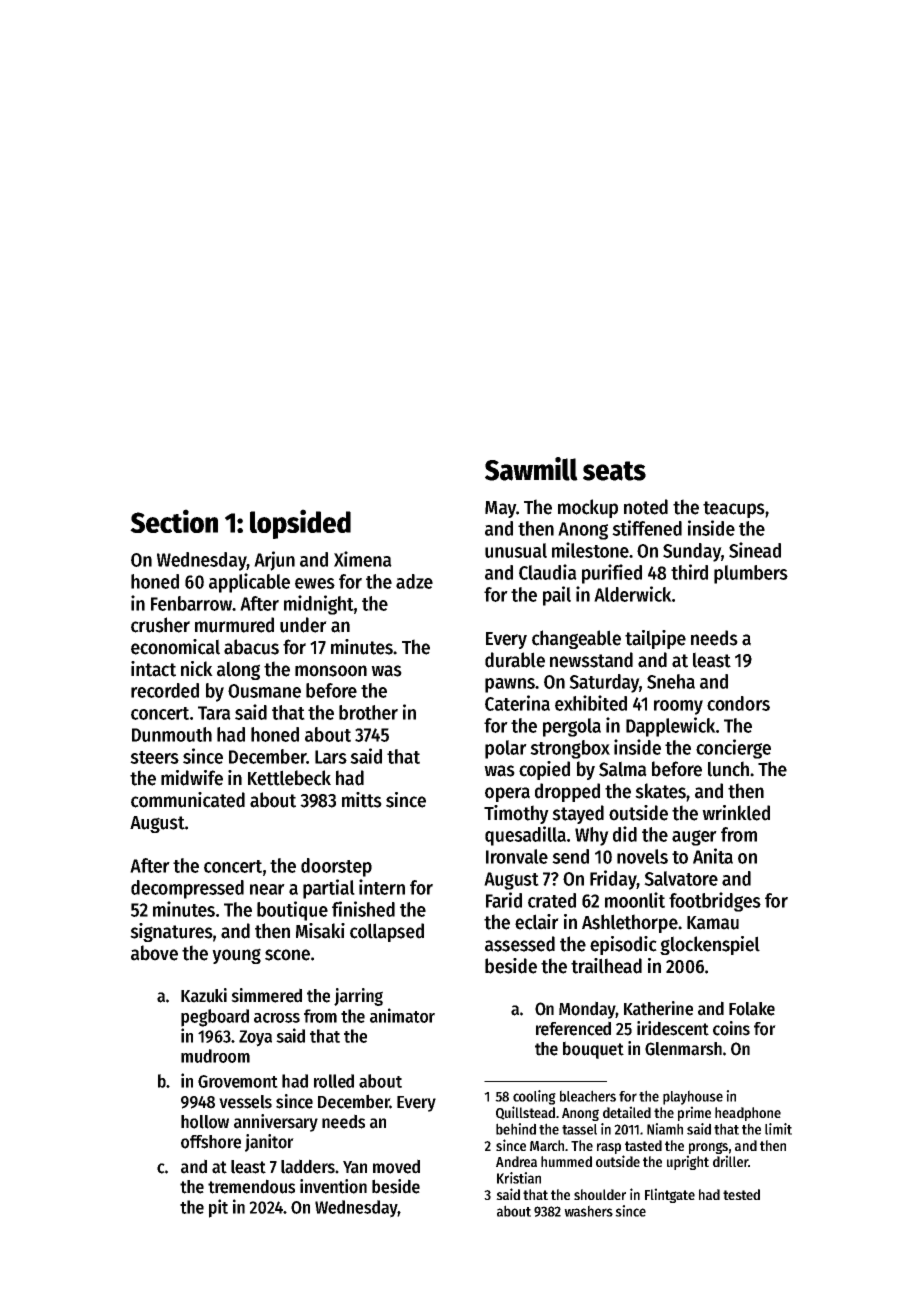 This screenshot has width=924, height=1314. Describe the element at coordinates (174, 521) in the screenshot. I see `Section` at that location.
